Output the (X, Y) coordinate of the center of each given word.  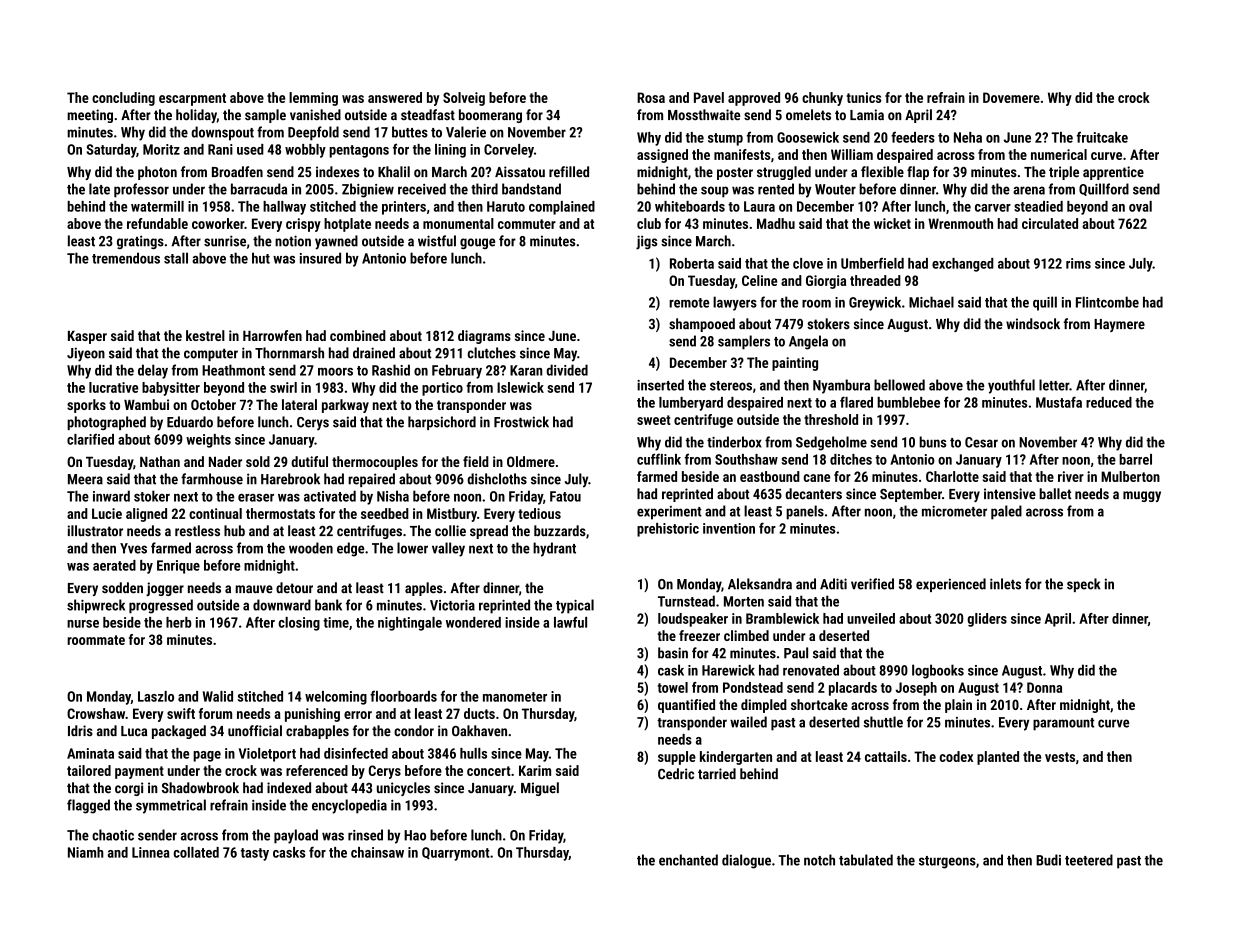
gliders (987, 620)
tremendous (126, 258)
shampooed (702, 325)
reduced (1109, 402)
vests (1060, 757)
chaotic (113, 835)
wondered (473, 622)
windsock (1033, 323)
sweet (654, 420)
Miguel (540, 789)
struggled (784, 173)
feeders (913, 137)
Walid (218, 696)
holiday (196, 116)
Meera (85, 479)
